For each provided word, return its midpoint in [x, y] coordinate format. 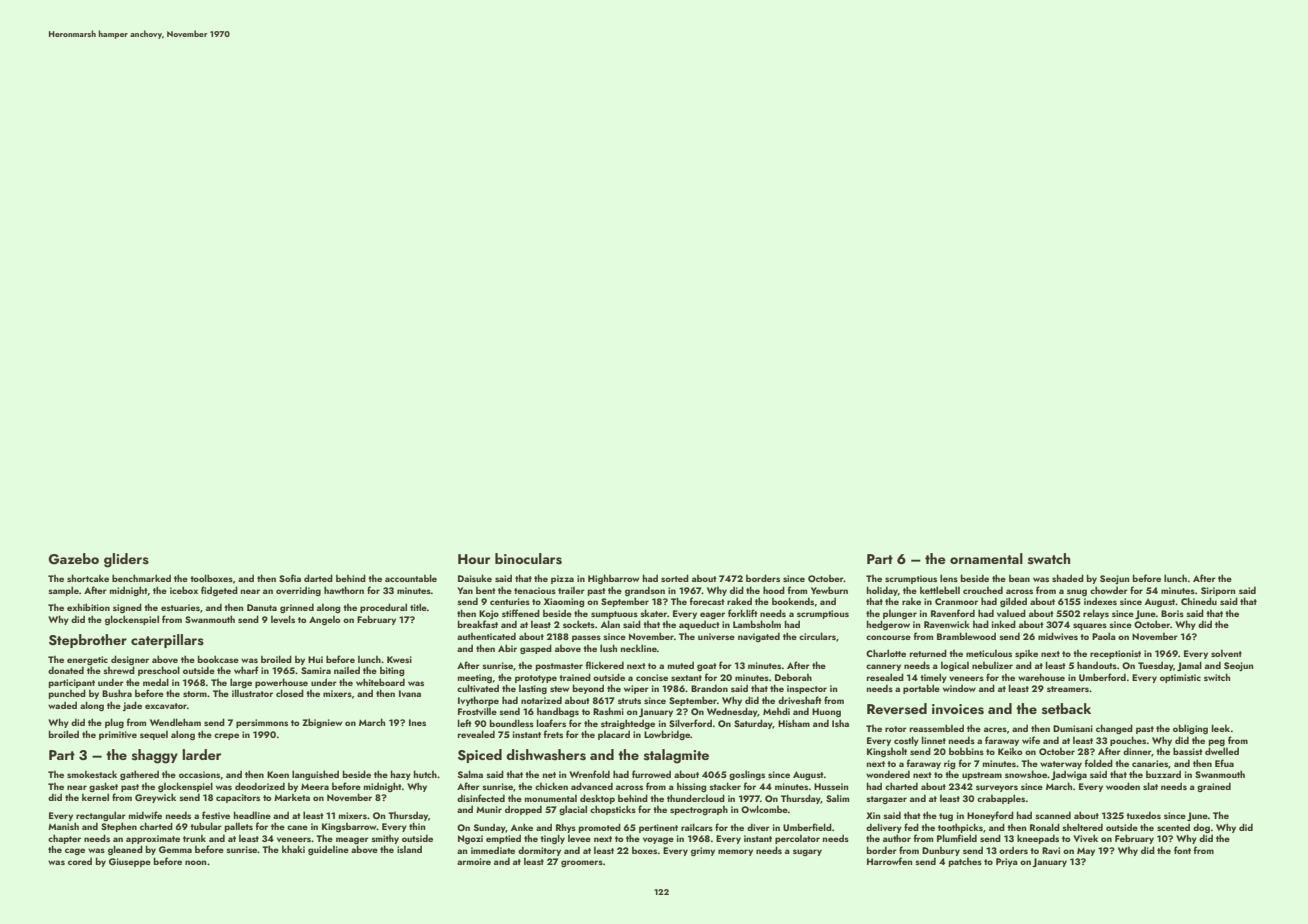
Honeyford [990, 816]
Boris [1172, 613]
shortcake [88, 578]
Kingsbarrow [349, 827]
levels [283, 619]
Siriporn [1218, 591]
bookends [793, 601]
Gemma [175, 849]
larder [201, 754]
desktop [597, 799]
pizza [562, 579]
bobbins [966, 751]
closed [290, 693]
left [465, 723]
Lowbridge [667, 735]
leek [1221, 728]
